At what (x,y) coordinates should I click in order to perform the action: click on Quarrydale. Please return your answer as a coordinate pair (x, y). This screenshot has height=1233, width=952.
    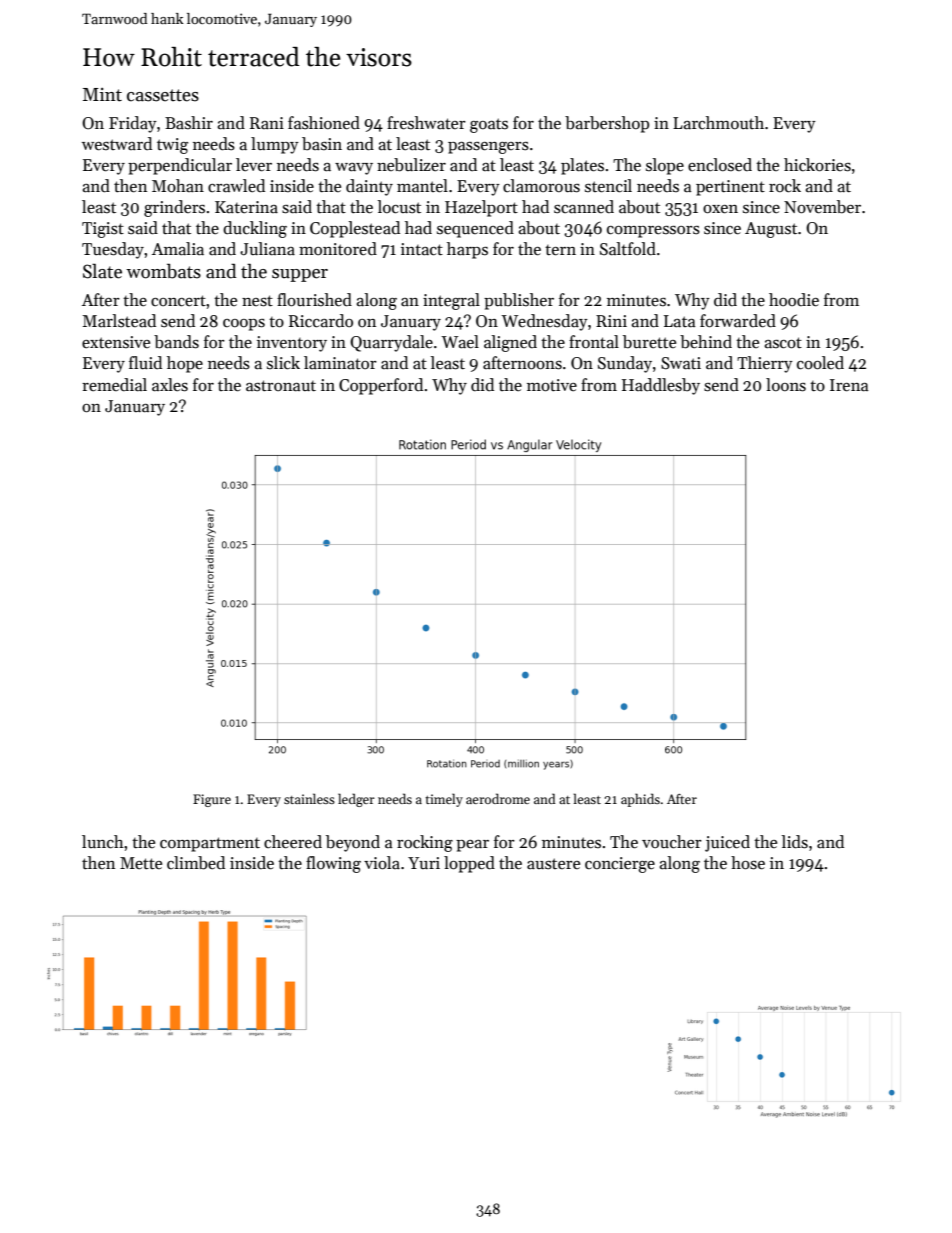
    Looking at the image, I should click on (391, 343).
